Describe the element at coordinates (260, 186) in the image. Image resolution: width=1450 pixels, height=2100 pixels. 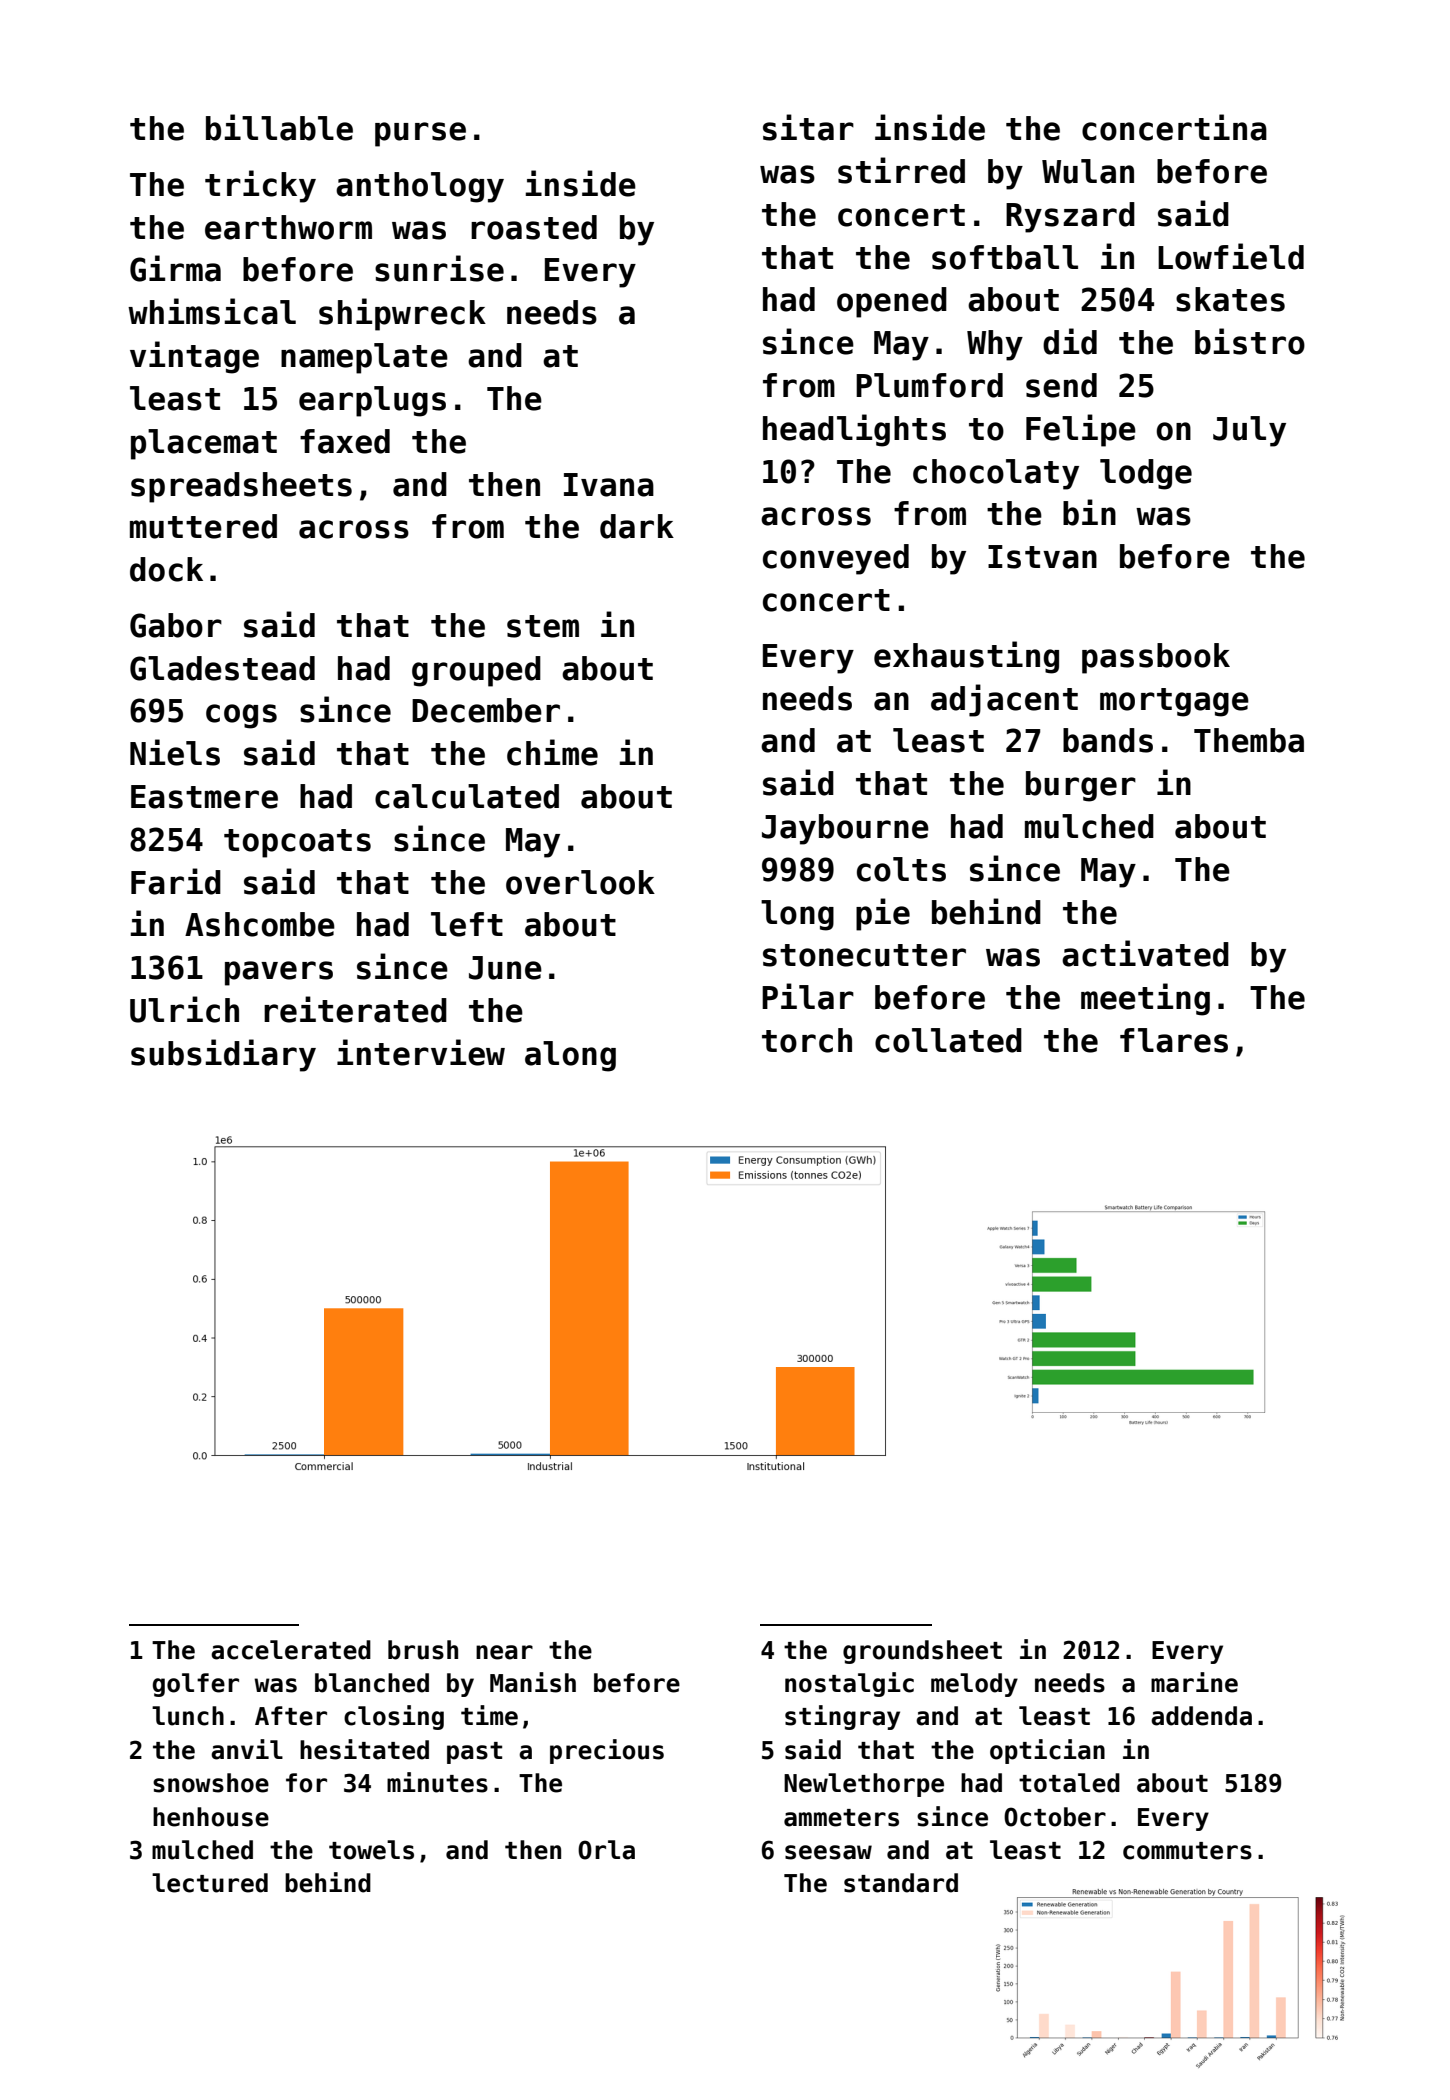
I see `tricky` at that location.
